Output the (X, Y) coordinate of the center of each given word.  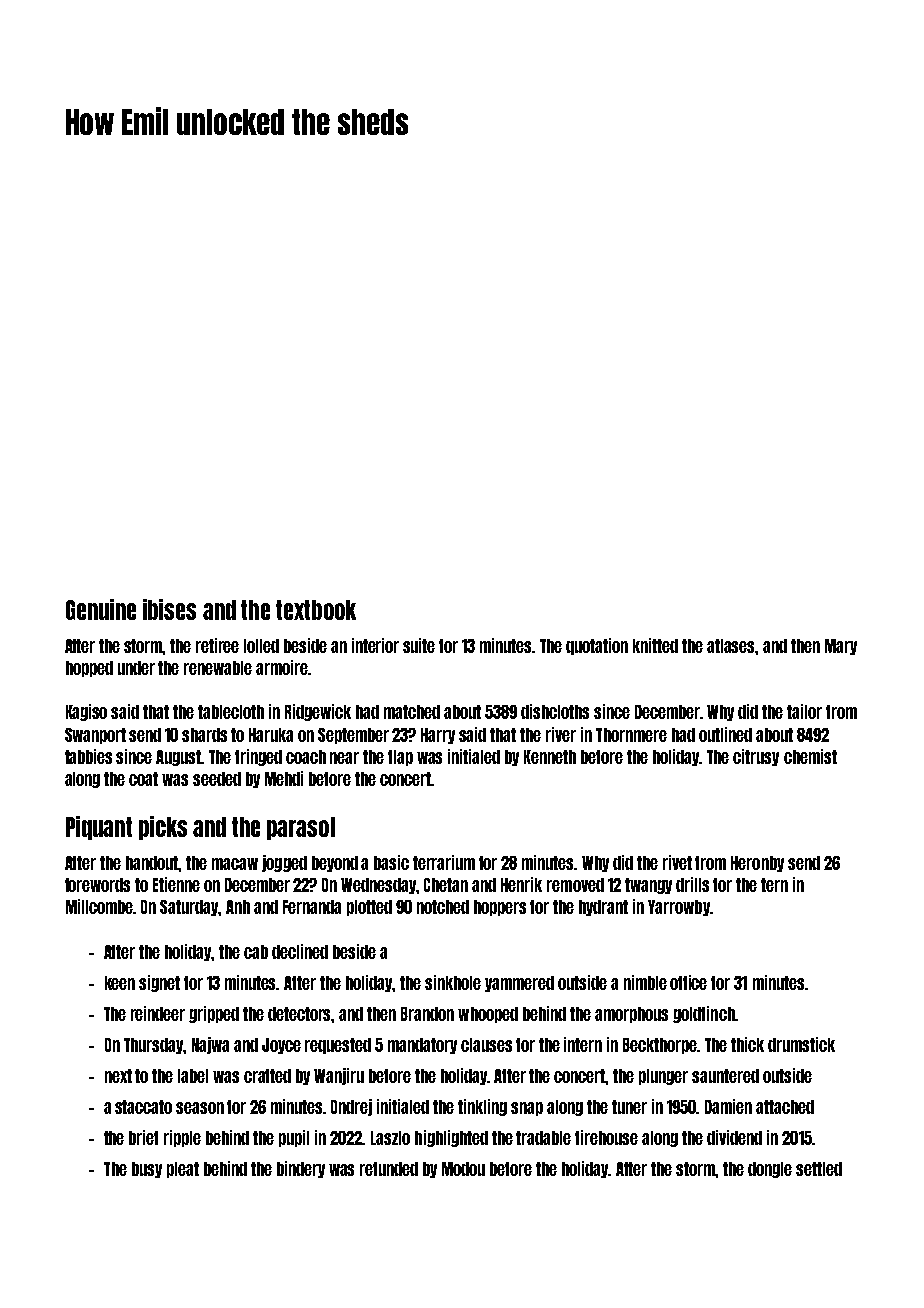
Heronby (757, 864)
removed (575, 885)
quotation (597, 646)
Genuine (101, 609)
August (179, 758)
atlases (731, 646)
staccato (143, 1107)
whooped (488, 1015)
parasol (301, 828)
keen (120, 983)
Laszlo (390, 1138)
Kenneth (550, 757)
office (688, 982)
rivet (677, 862)
